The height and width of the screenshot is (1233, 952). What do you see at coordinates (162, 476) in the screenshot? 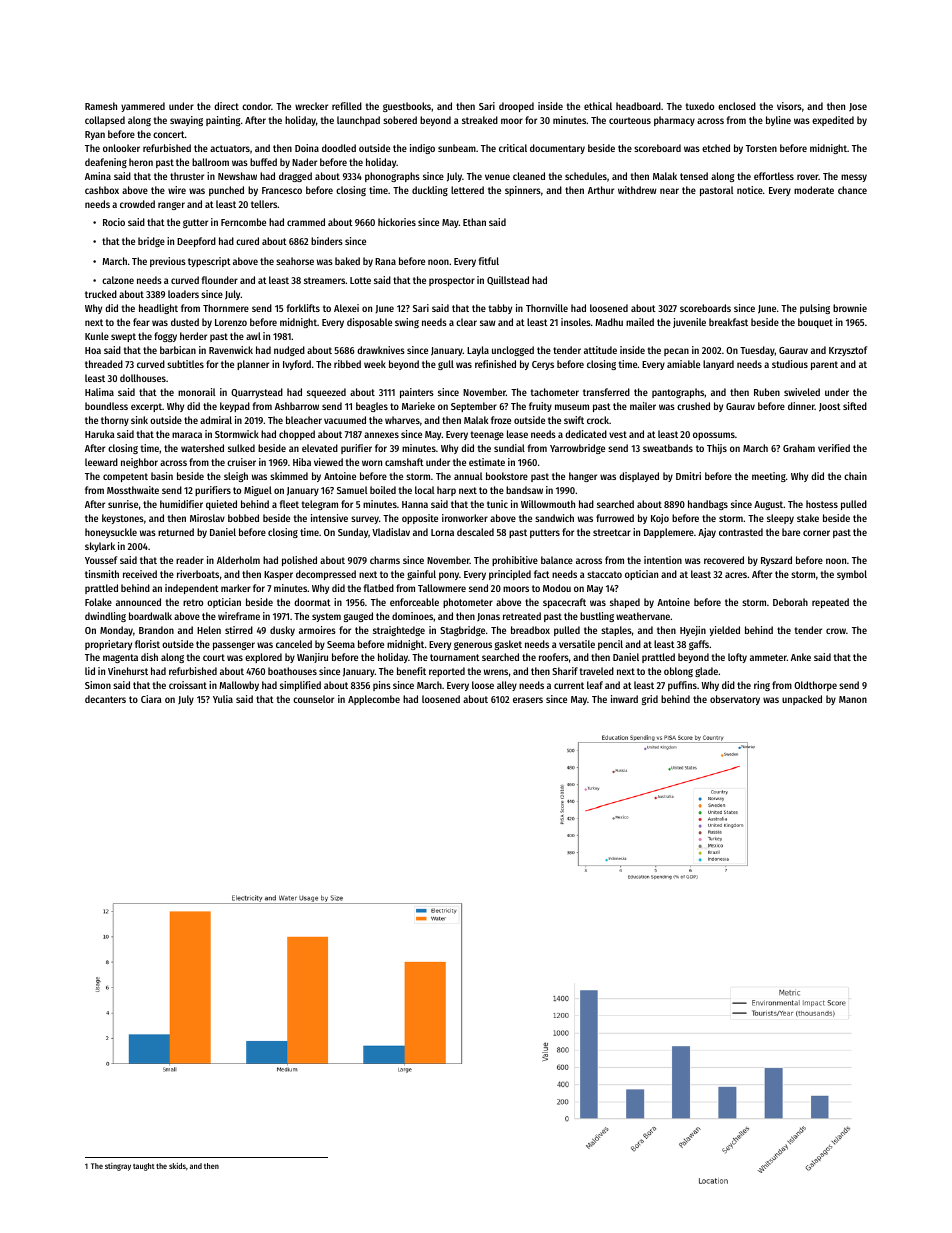
I see `basin` at bounding box center [162, 476].
